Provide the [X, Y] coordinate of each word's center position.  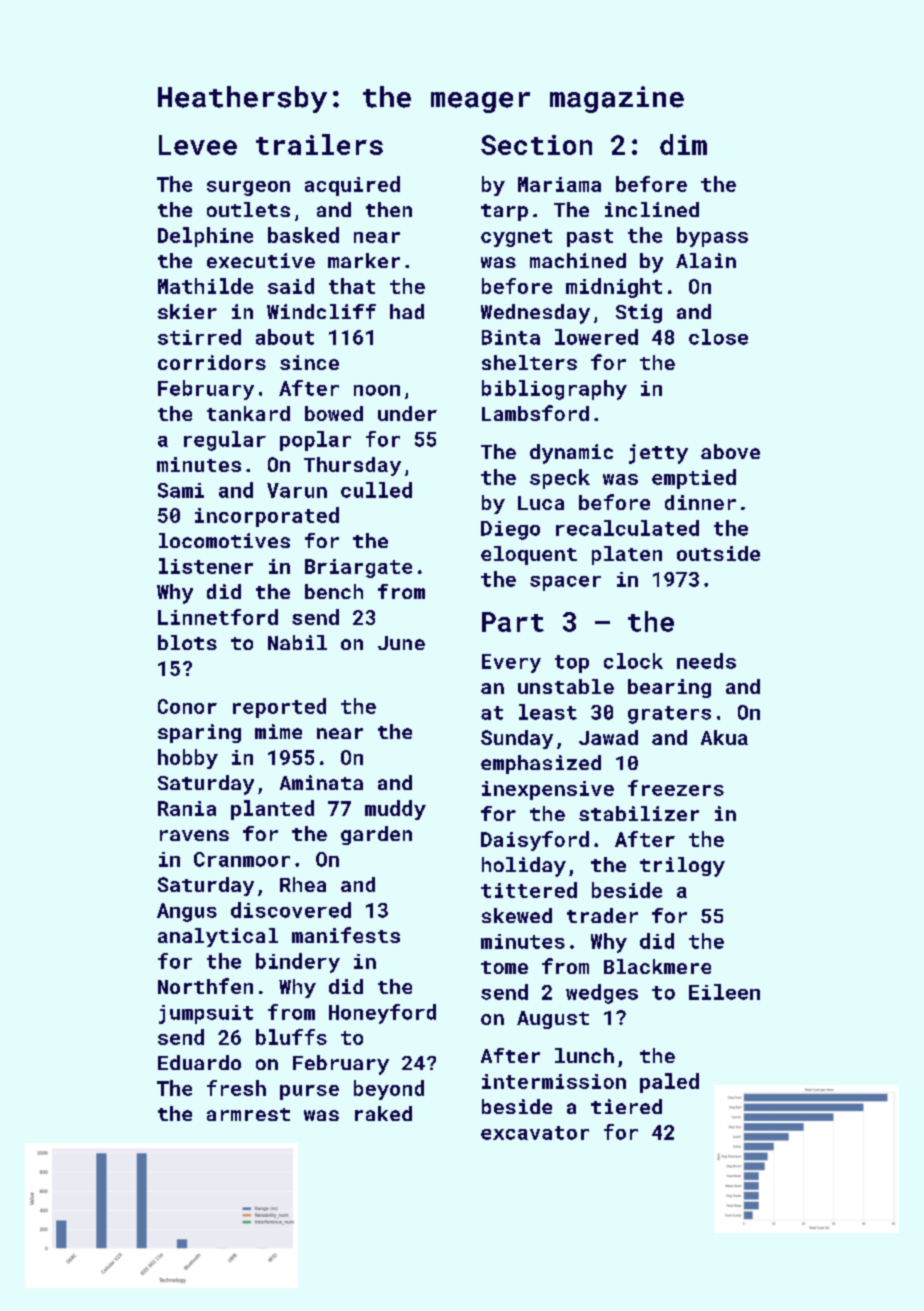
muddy [395, 810]
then [389, 209]
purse [309, 1092]
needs [706, 661]
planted [272, 810]
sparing [199, 733]
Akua [724, 737]
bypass [712, 237]
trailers [319, 144]
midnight [614, 288]
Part [513, 622]
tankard [248, 413]
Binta [511, 337]
